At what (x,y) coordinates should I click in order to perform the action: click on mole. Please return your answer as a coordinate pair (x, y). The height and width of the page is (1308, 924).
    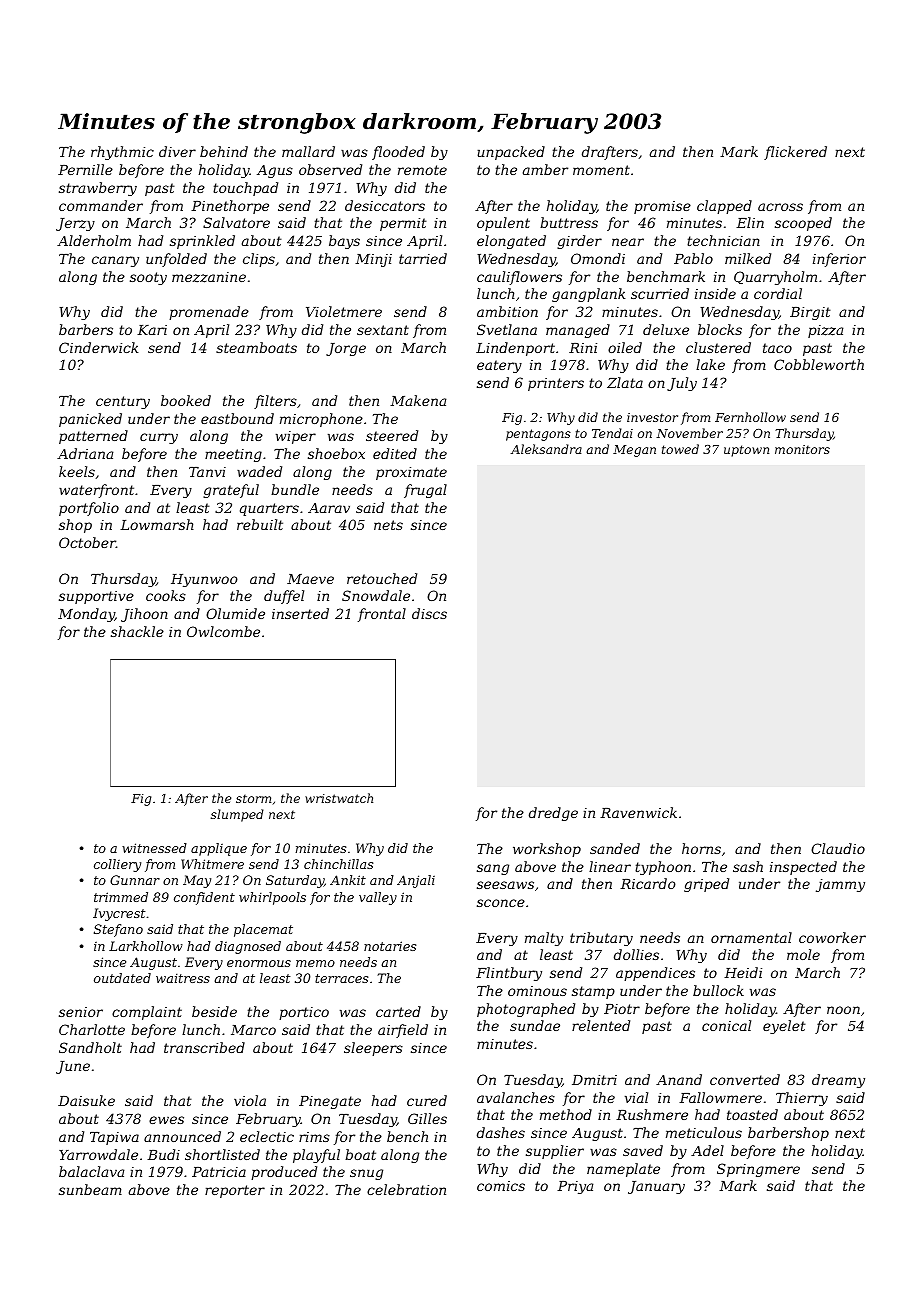
    Looking at the image, I should click on (803, 954).
